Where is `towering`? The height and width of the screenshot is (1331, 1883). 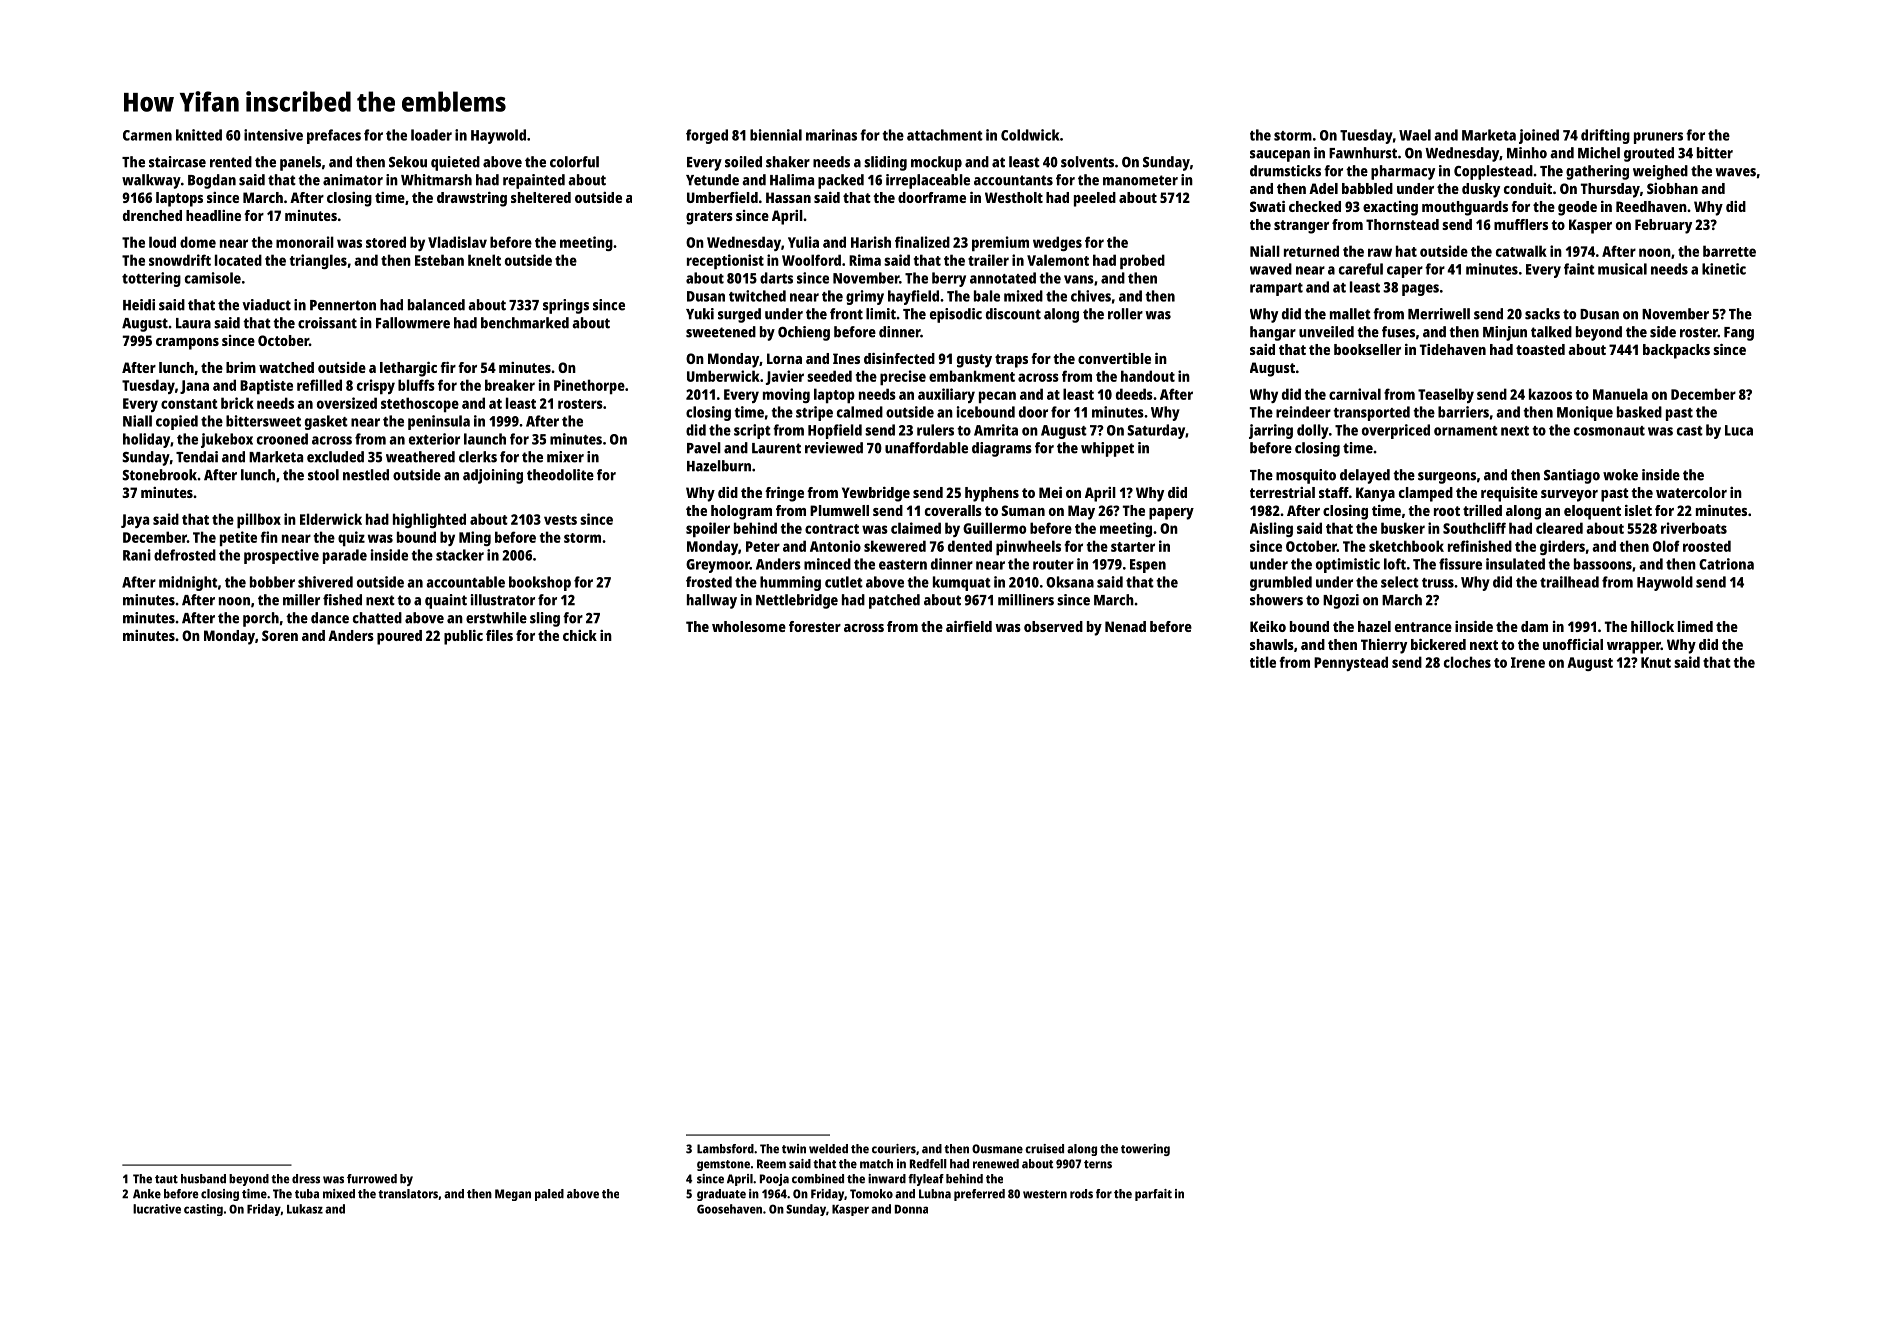
towering is located at coordinates (1145, 1150).
